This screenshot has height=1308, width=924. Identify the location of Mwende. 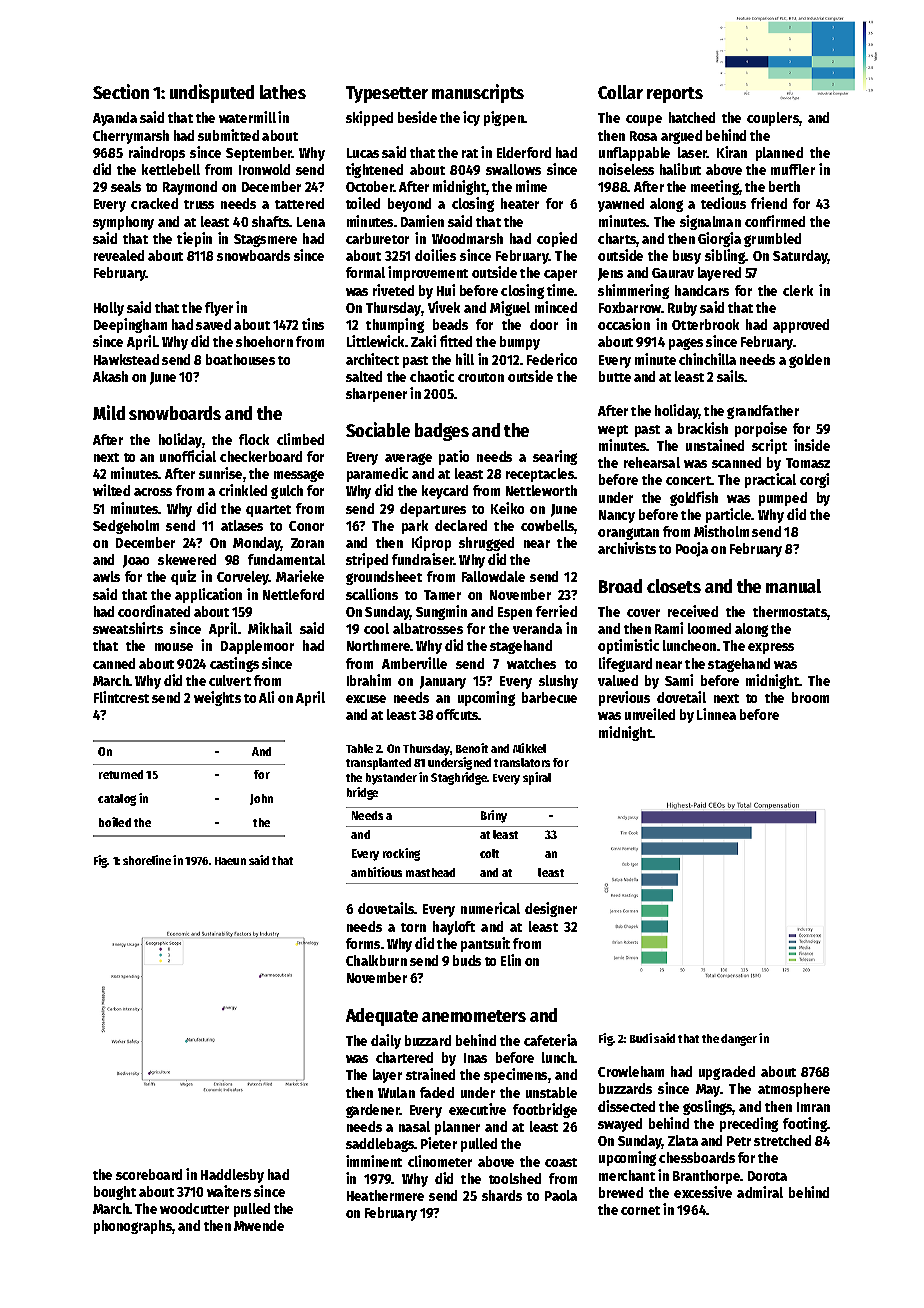
(259, 1225).
